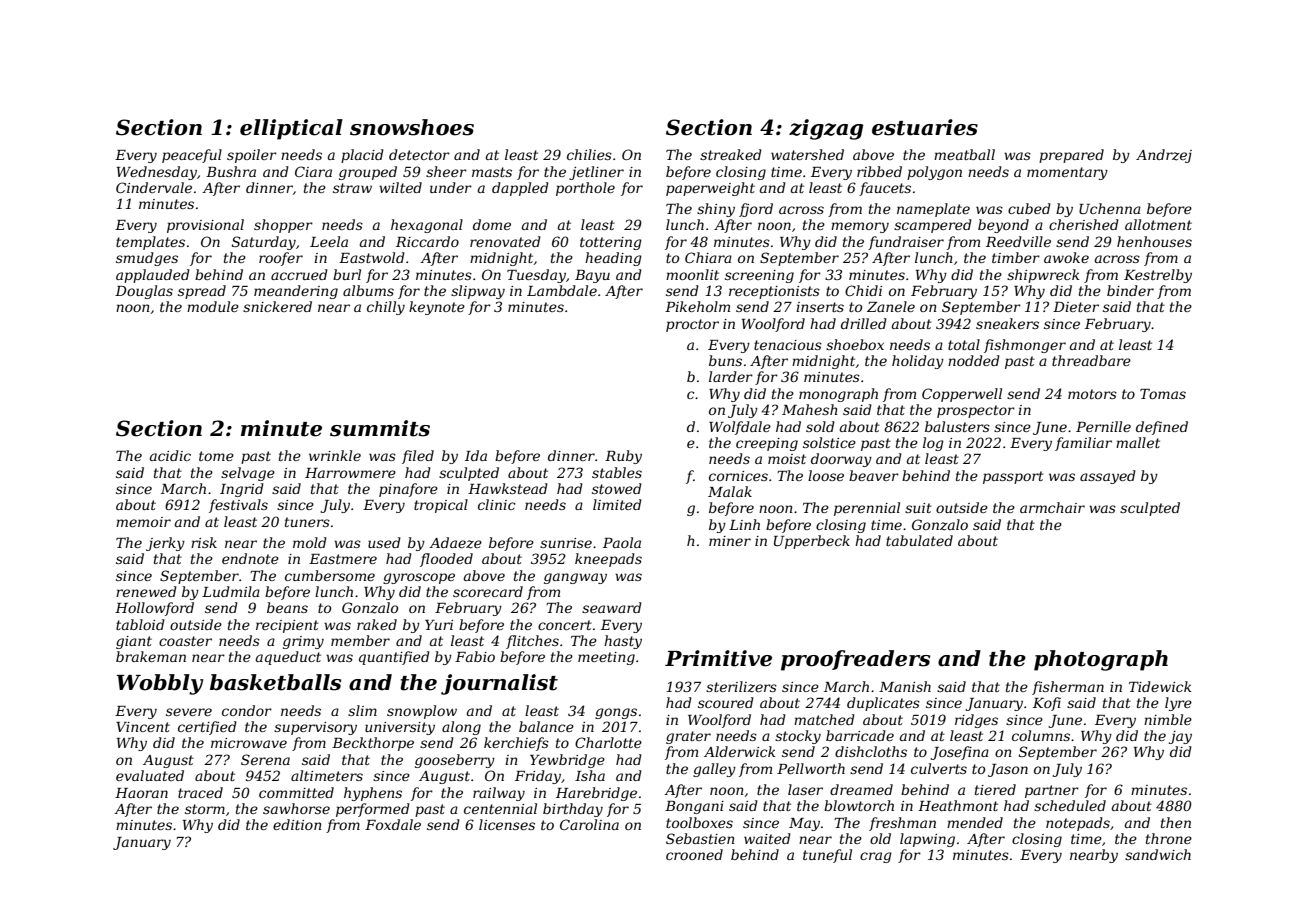 This image has height=924, width=1308. Describe the element at coordinates (879, 171) in the image. I see `ribbed` at that location.
